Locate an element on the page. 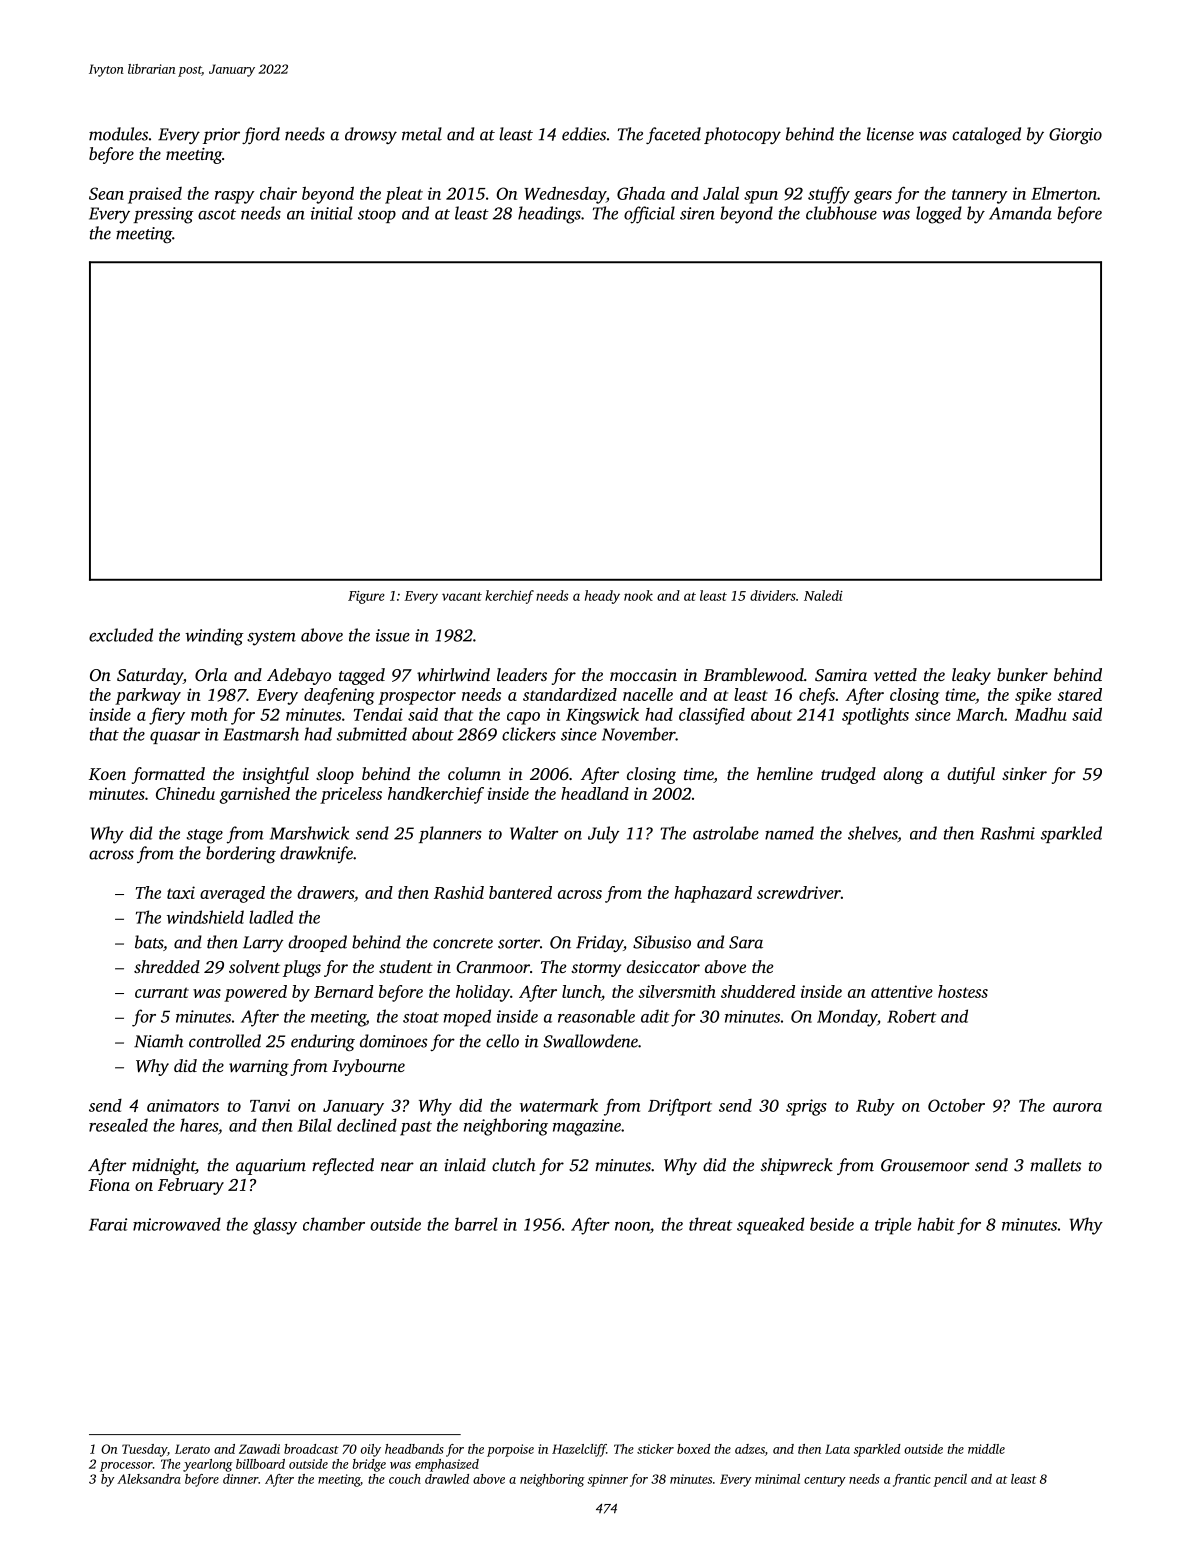  Aleksandra is located at coordinates (149, 1479).
